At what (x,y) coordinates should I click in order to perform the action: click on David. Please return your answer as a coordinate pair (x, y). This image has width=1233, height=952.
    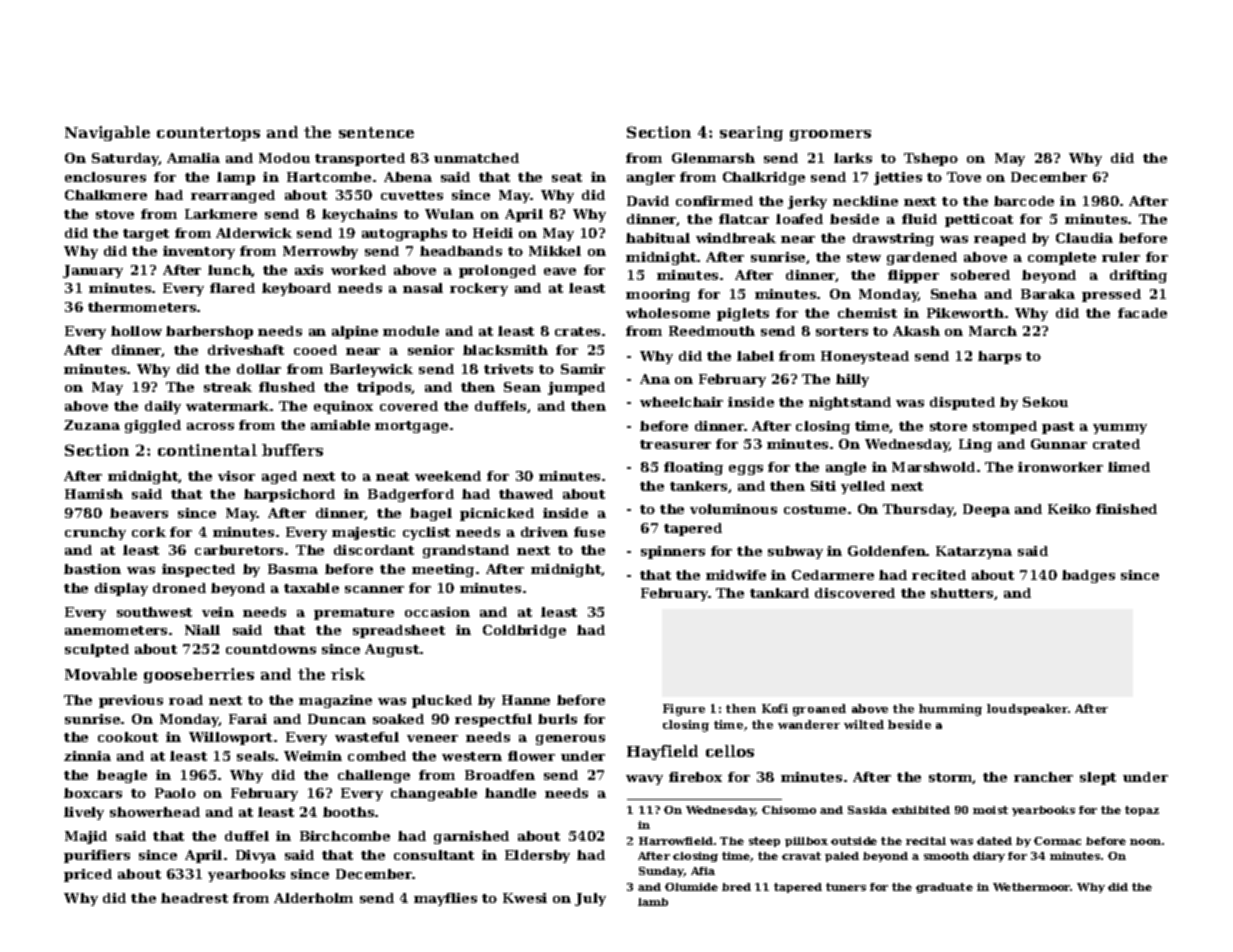
    Looking at the image, I should click on (648, 201).
